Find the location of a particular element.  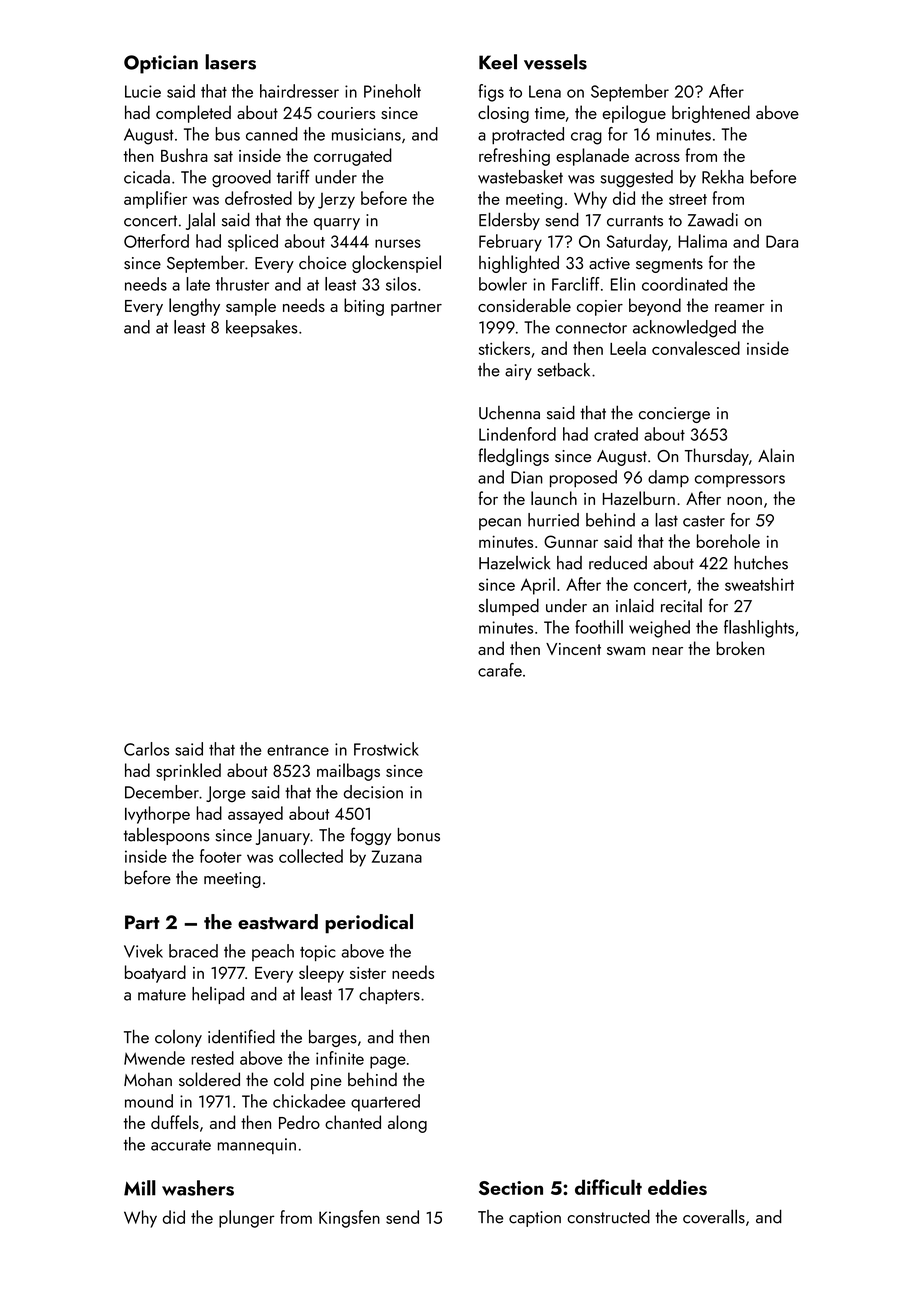

currants is located at coordinates (635, 221).
